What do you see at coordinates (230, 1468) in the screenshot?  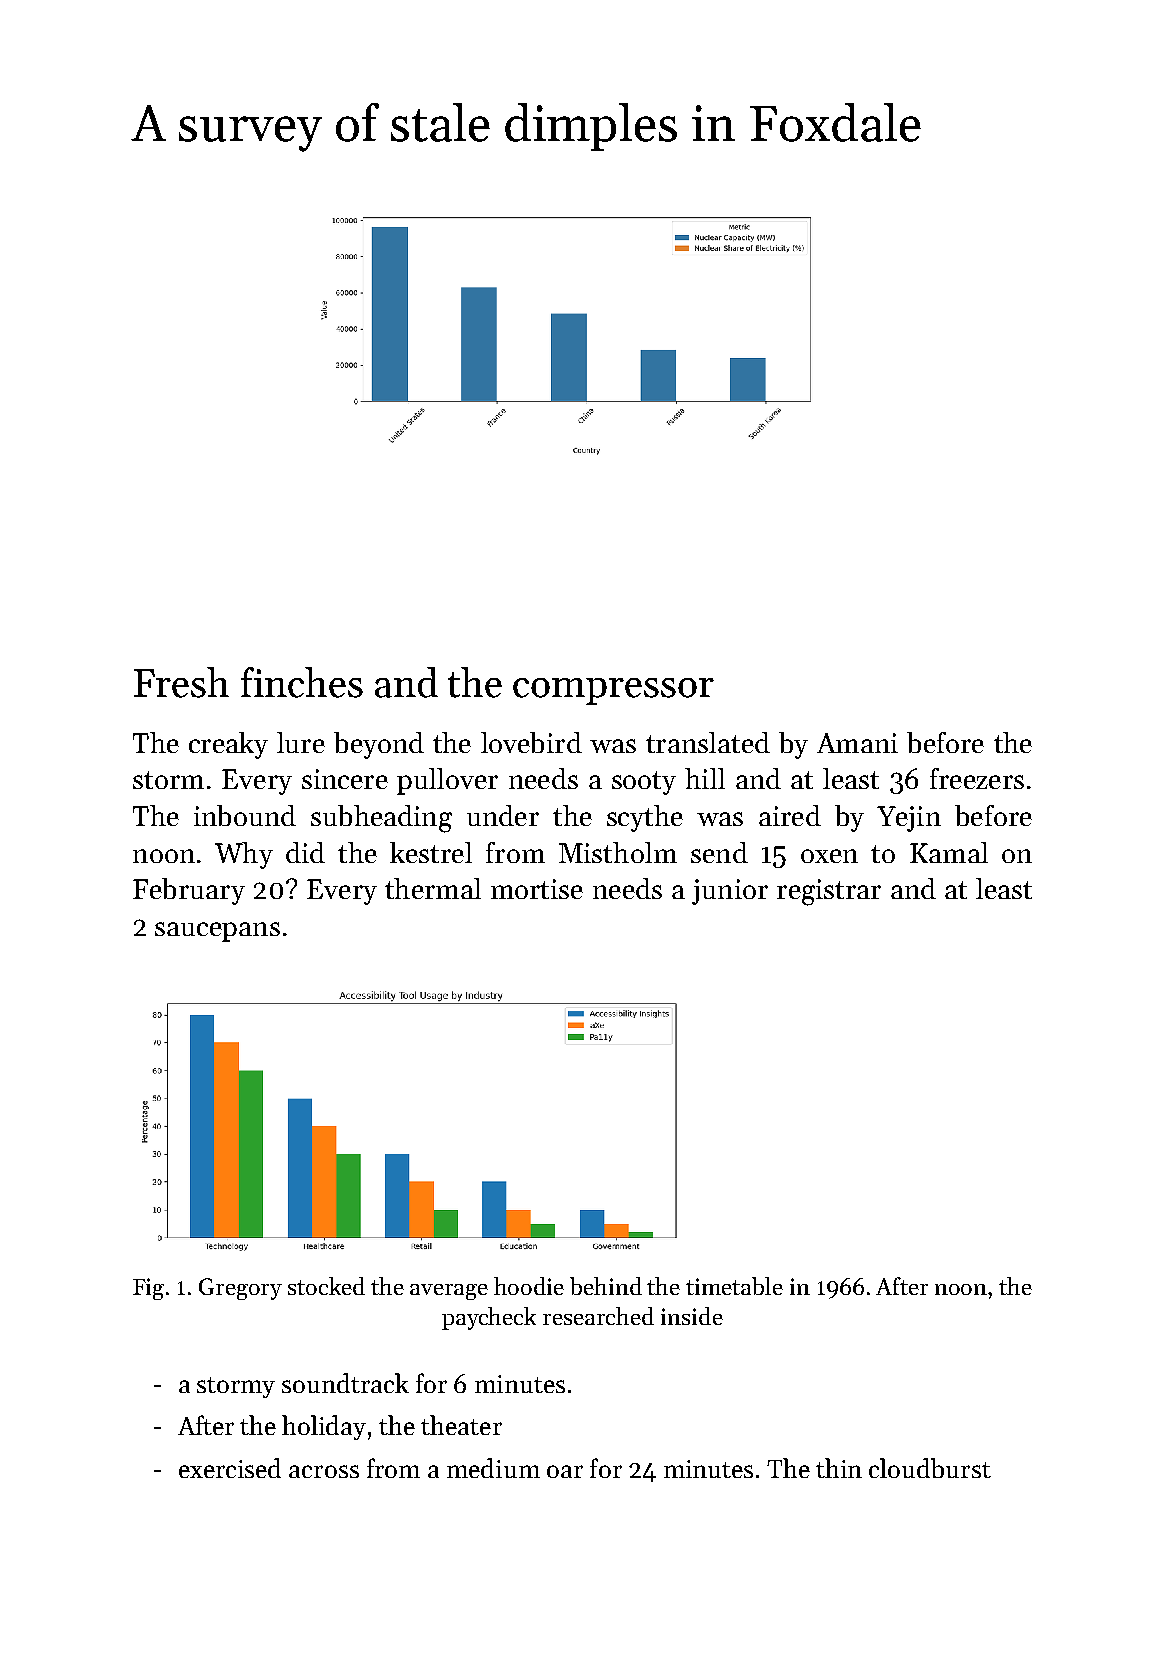 I see `exercised` at bounding box center [230, 1468].
